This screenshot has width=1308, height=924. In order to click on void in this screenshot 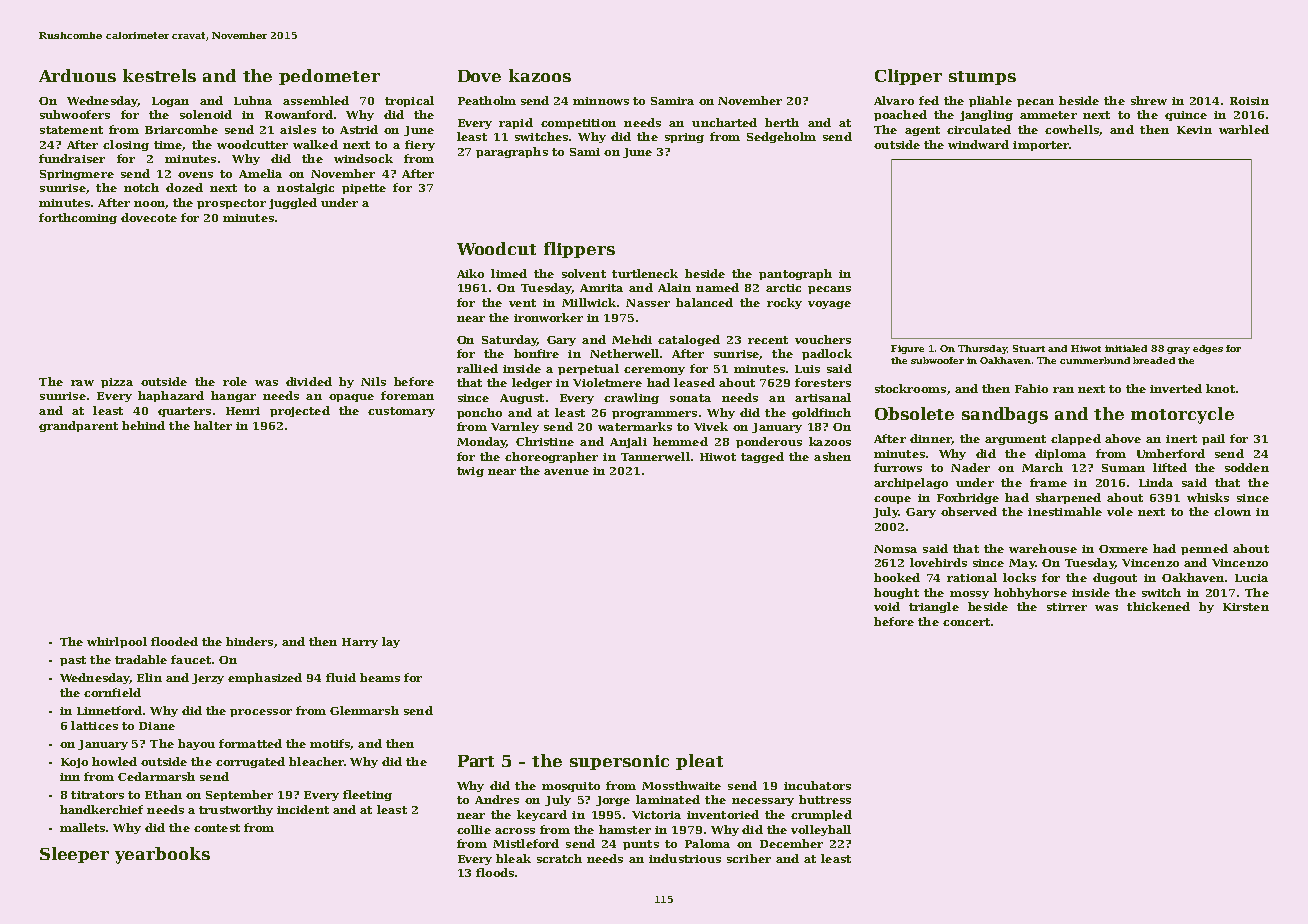, I will do `click(887, 606)`.
